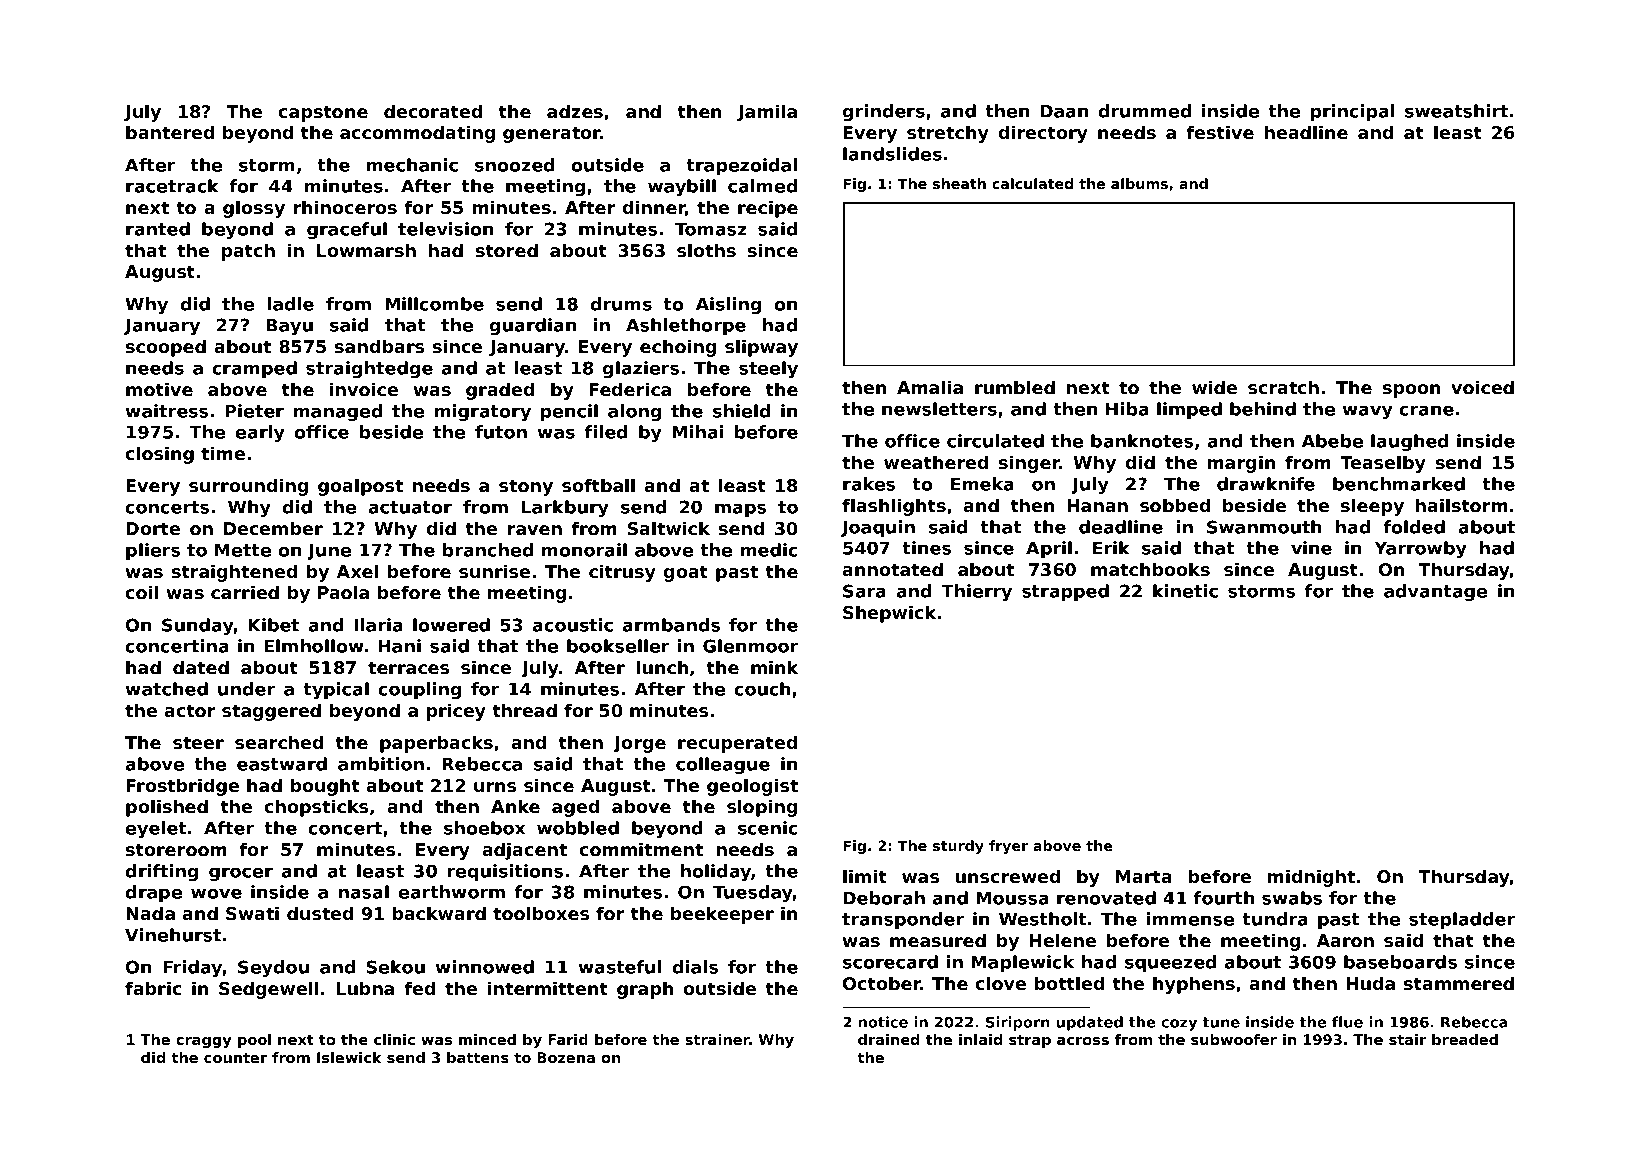  What do you see at coordinates (982, 484) in the screenshot?
I see `Emeka` at bounding box center [982, 484].
